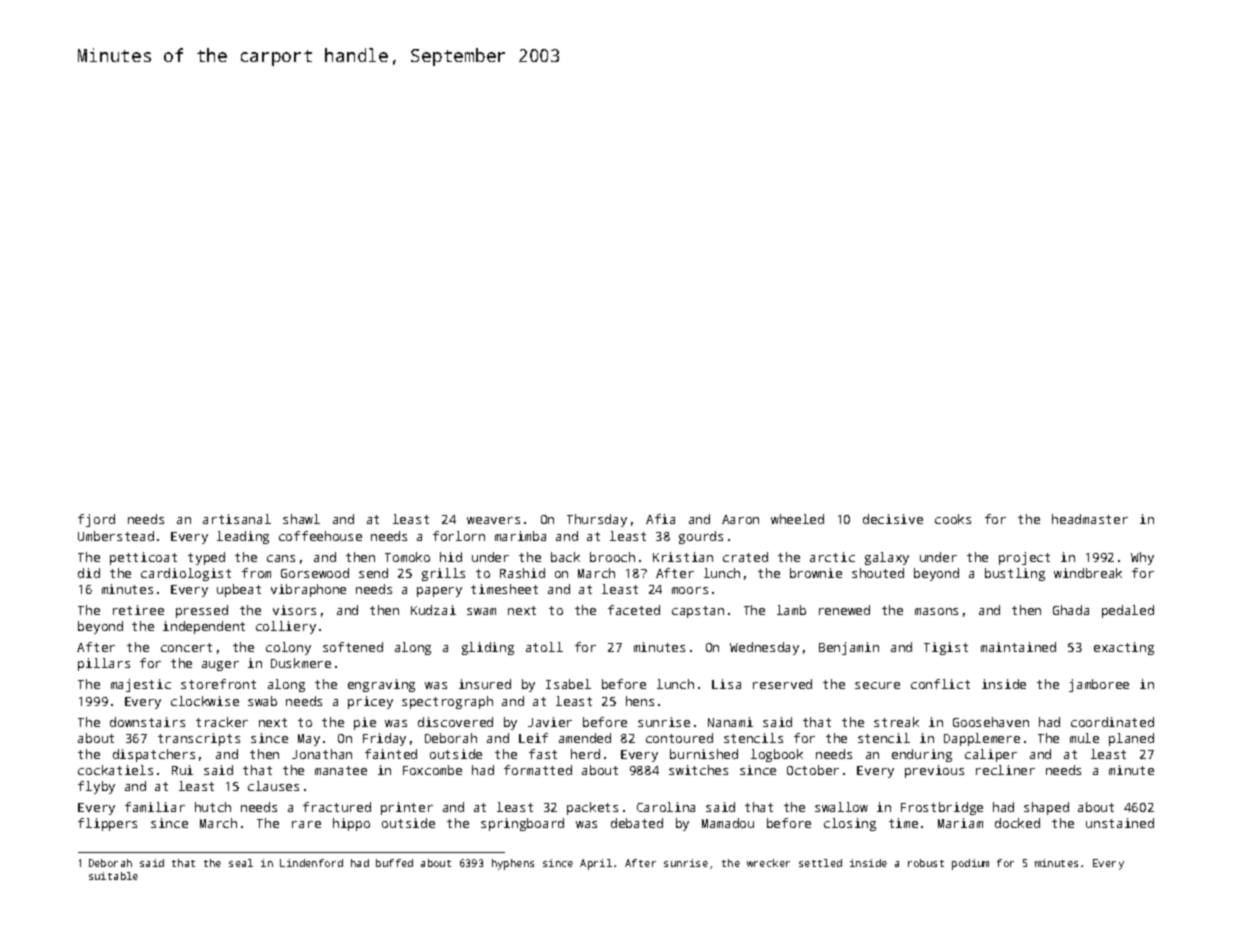  Describe the element at coordinates (533, 738) in the page. I see `Leif` at that location.
